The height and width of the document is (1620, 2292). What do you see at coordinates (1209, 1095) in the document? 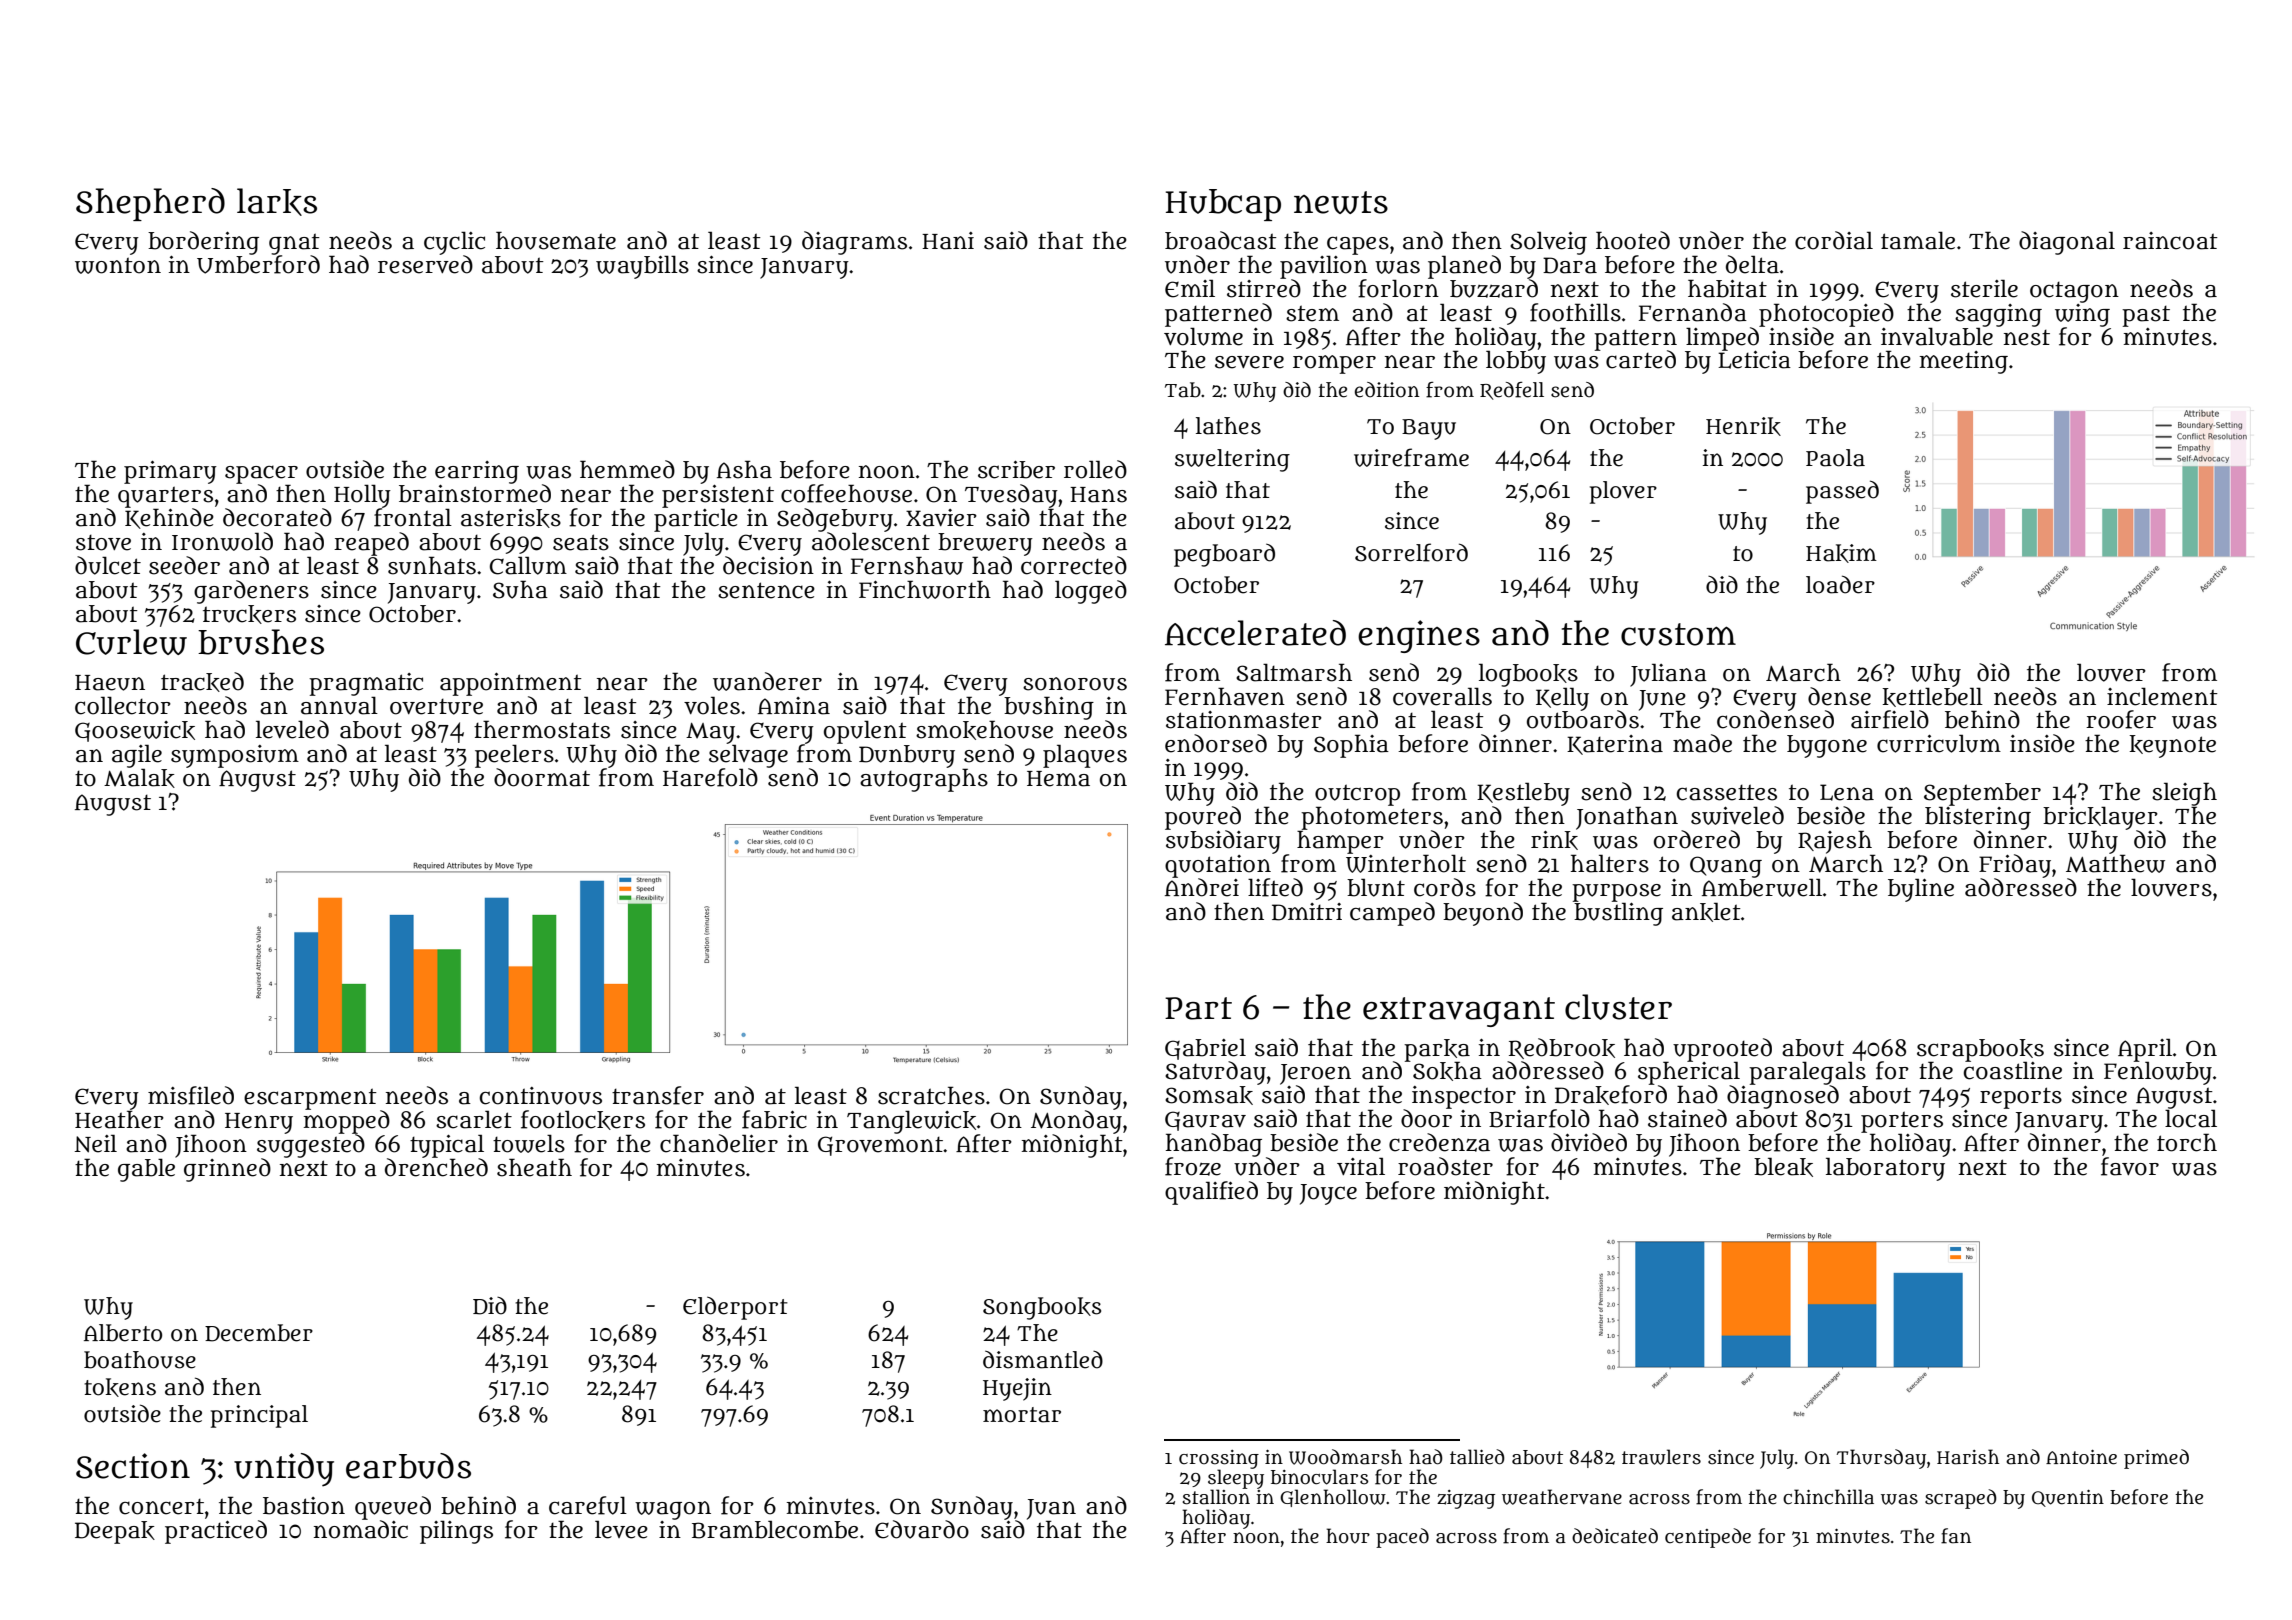
I see `Somsak` at bounding box center [1209, 1095].
